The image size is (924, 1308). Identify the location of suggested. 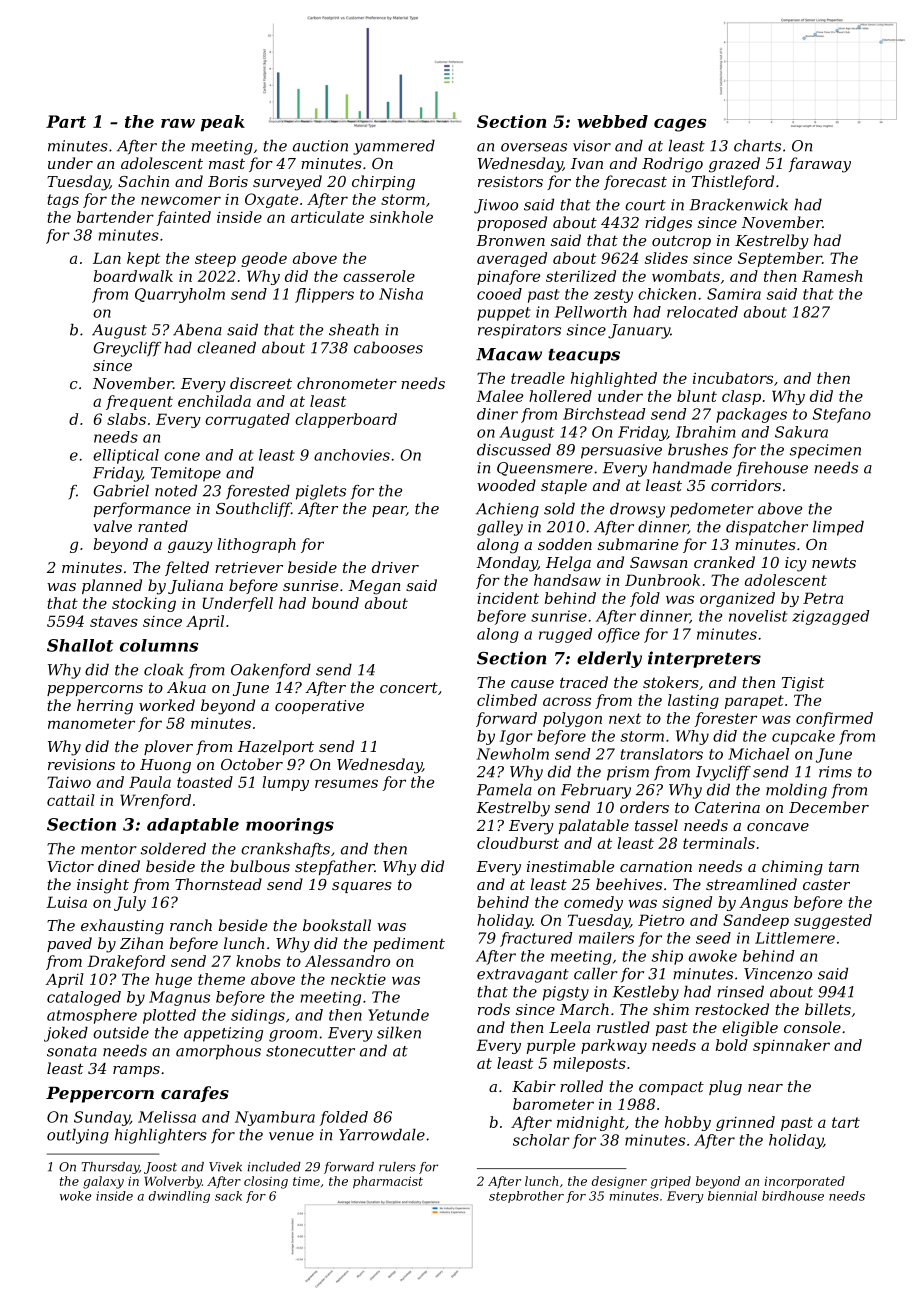
(833, 921).
